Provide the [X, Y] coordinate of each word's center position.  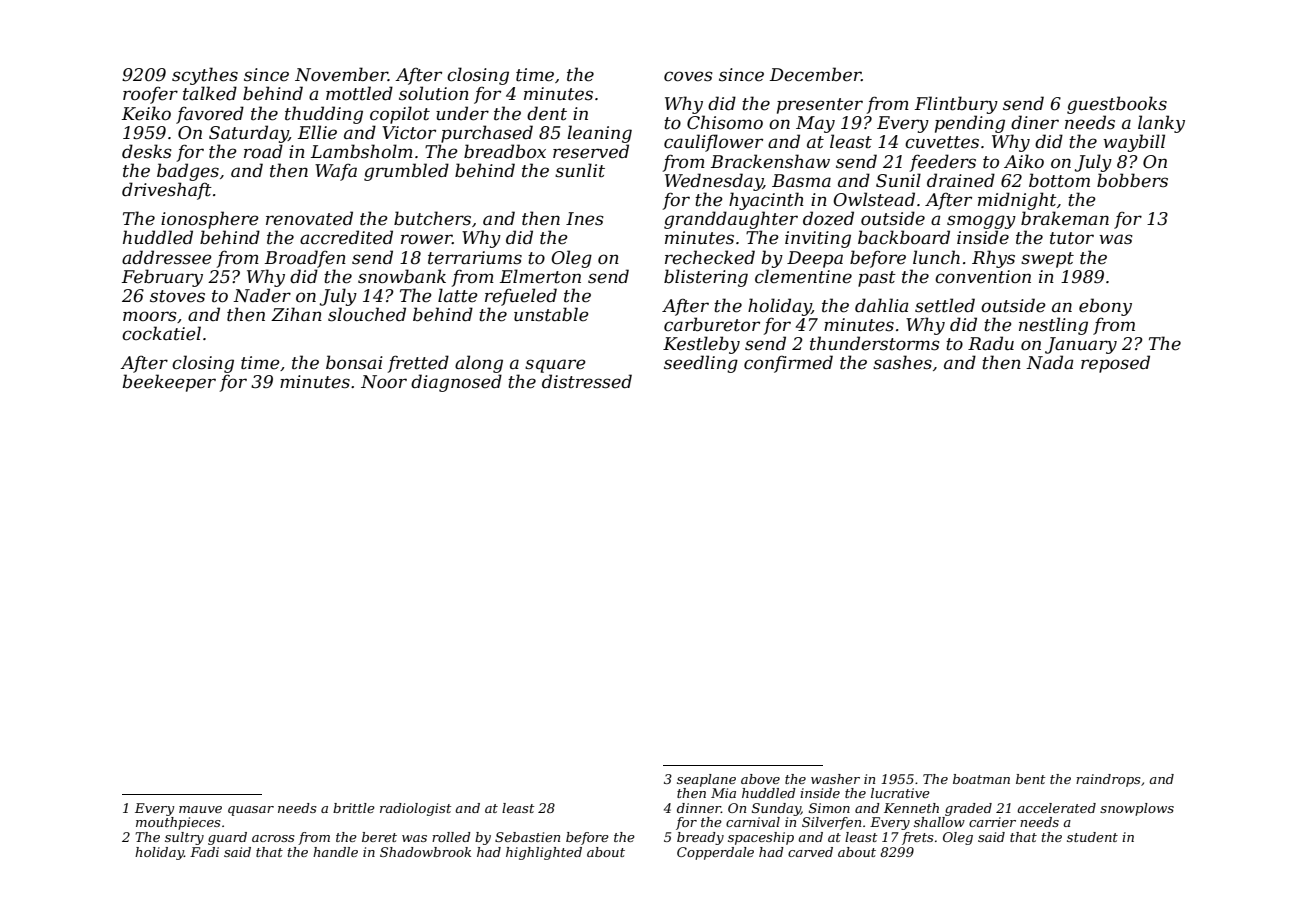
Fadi [204, 852]
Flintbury [956, 105]
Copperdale [715, 853]
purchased [487, 134]
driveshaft [167, 191]
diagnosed [456, 383]
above [760, 779]
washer [835, 779]
